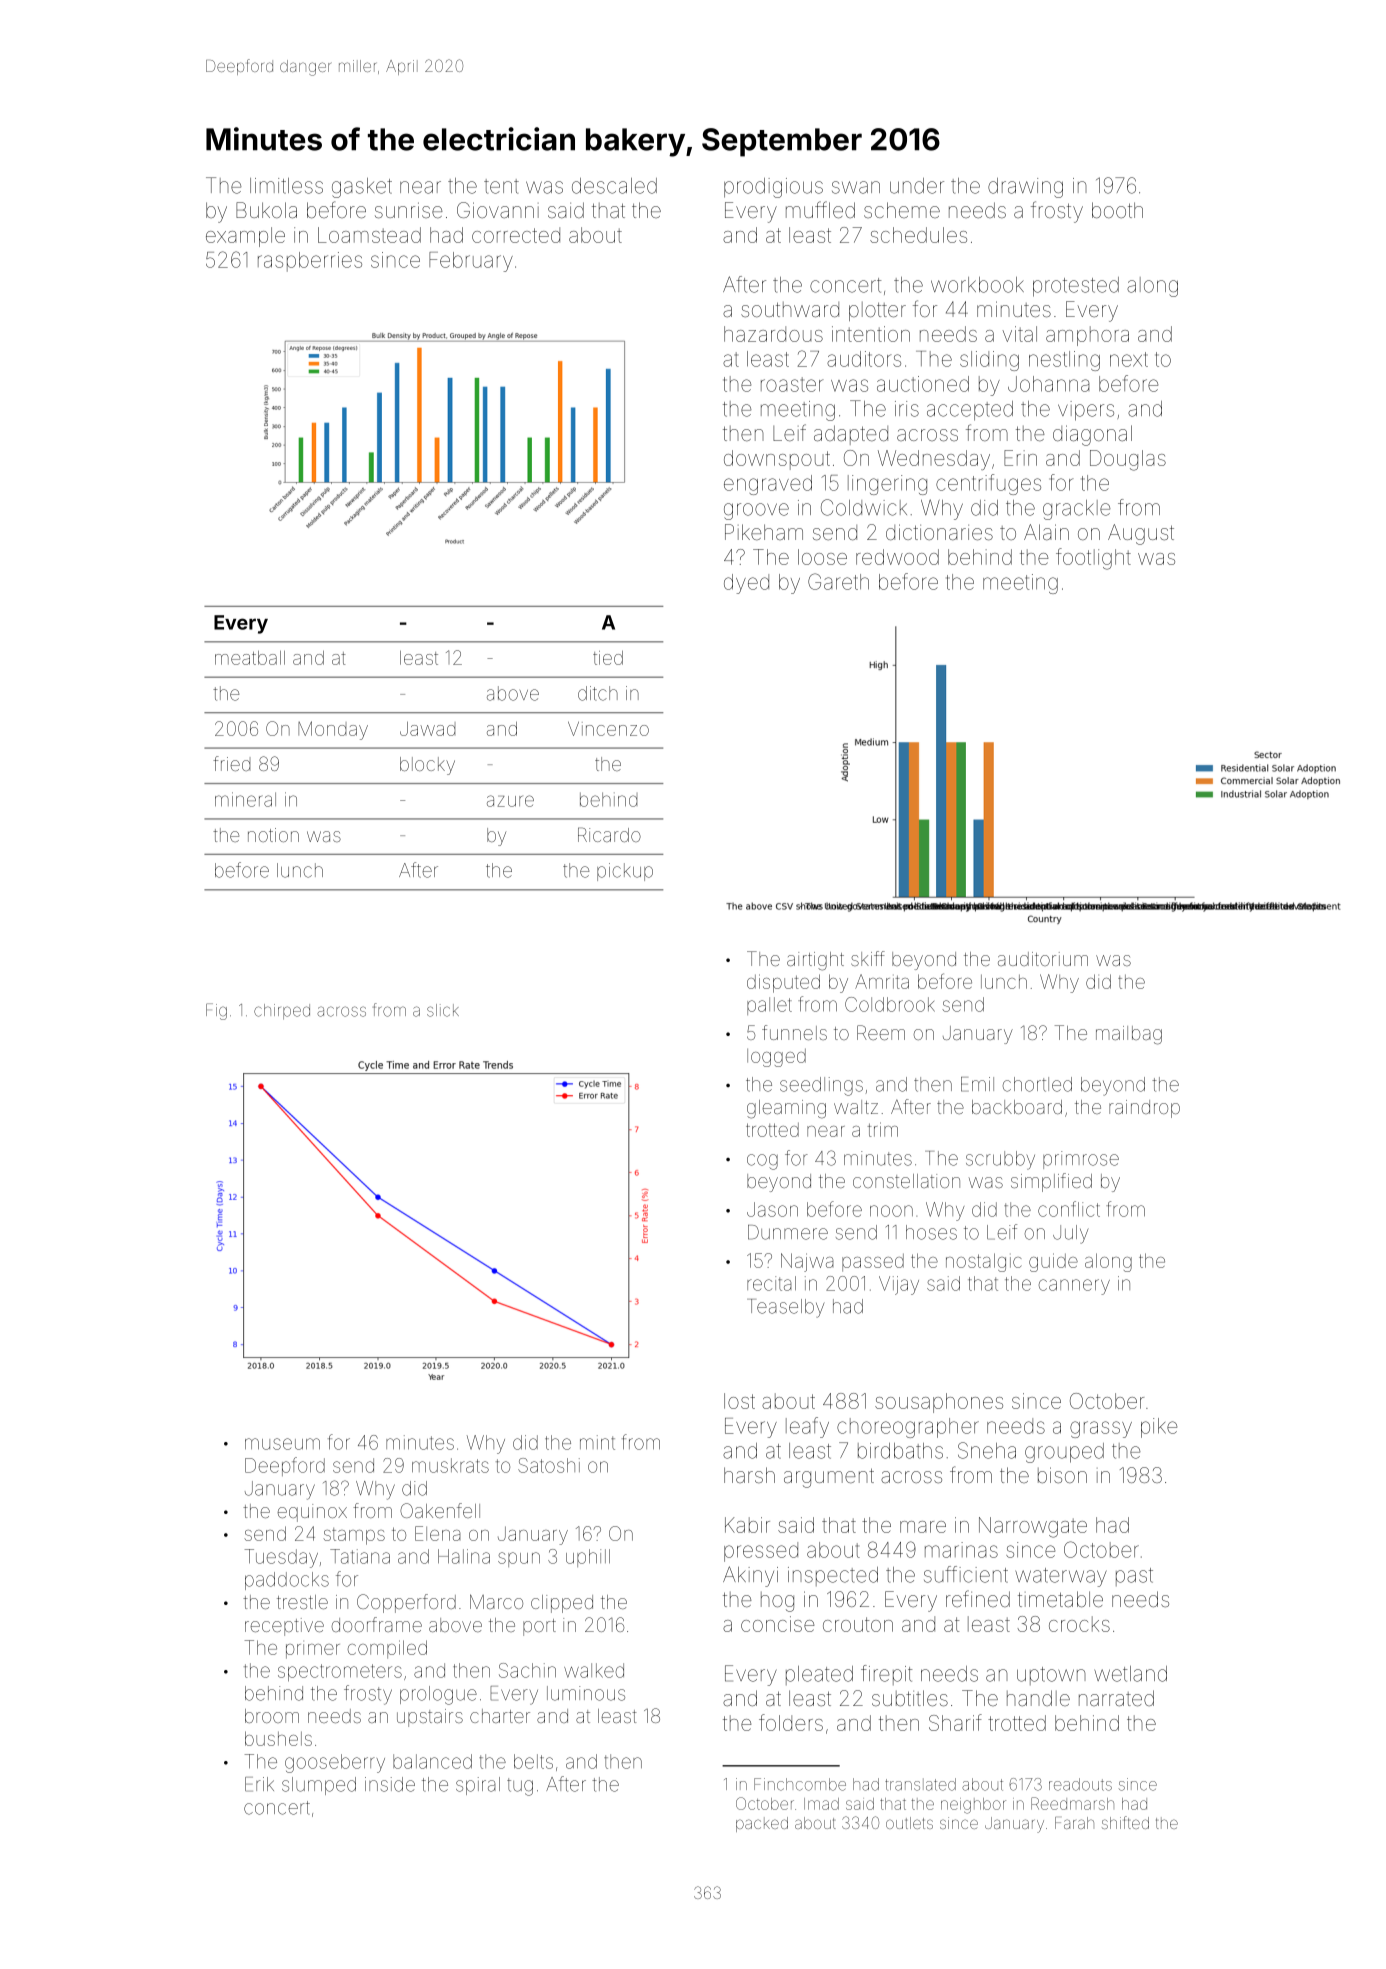 The height and width of the screenshot is (1969, 1386). Describe the element at coordinates (390, 1784) in the screenshot. I see `inside` at that location.
